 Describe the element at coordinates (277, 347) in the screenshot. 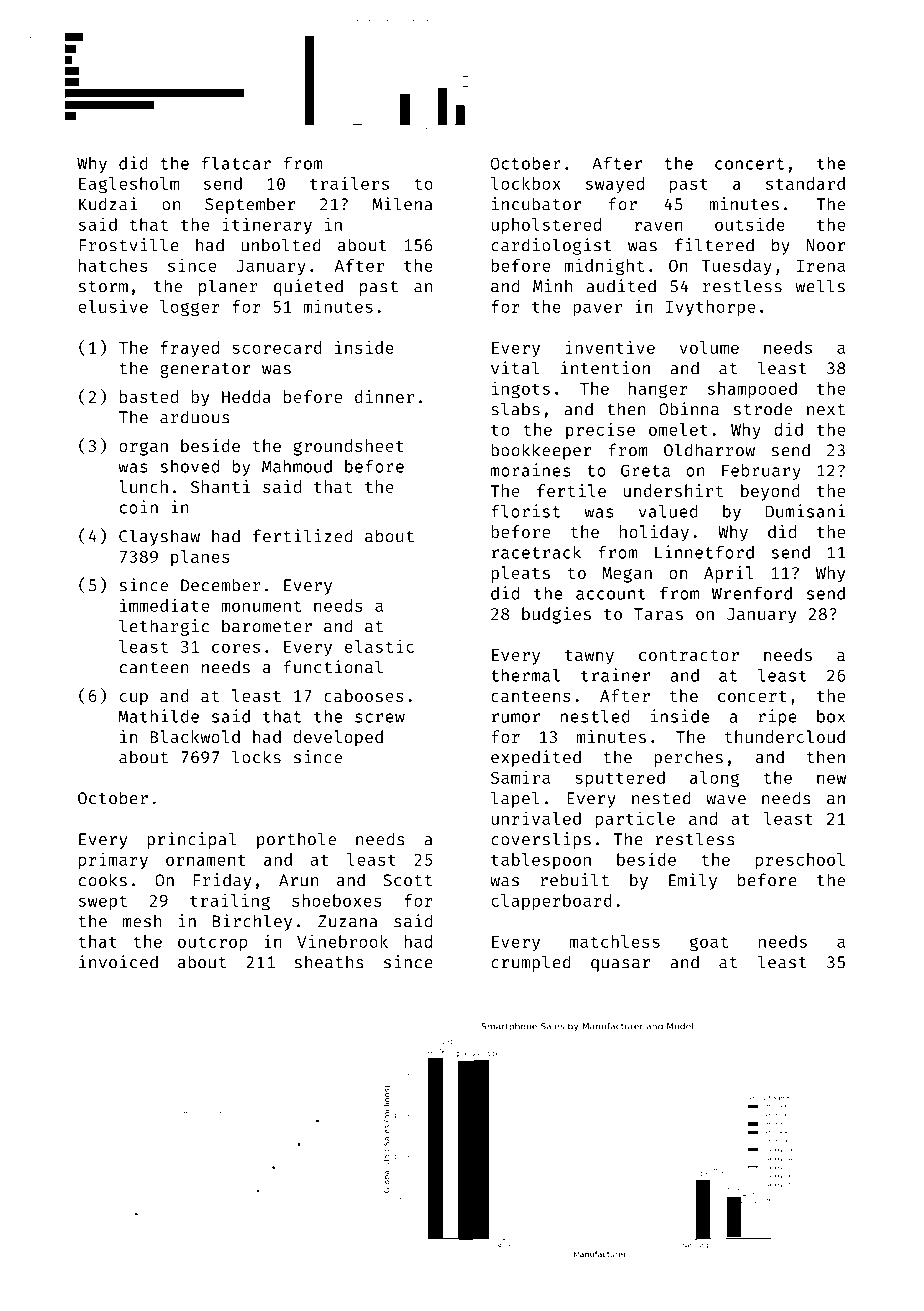

I see `scorecard` at that location.
